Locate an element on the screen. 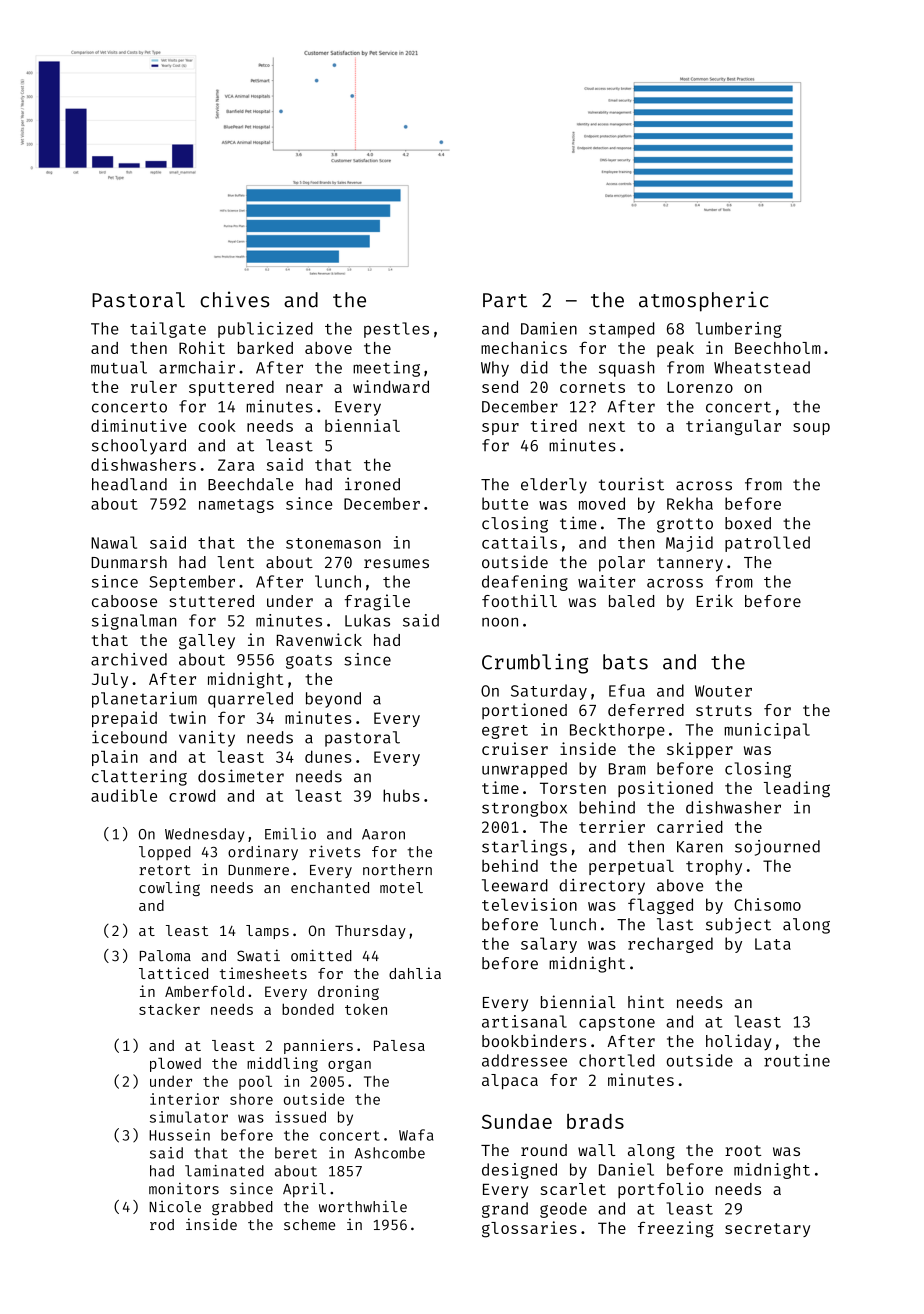 The height and width of the screenshot is (1314, 924). root is located at coordinates (743, 1150).
